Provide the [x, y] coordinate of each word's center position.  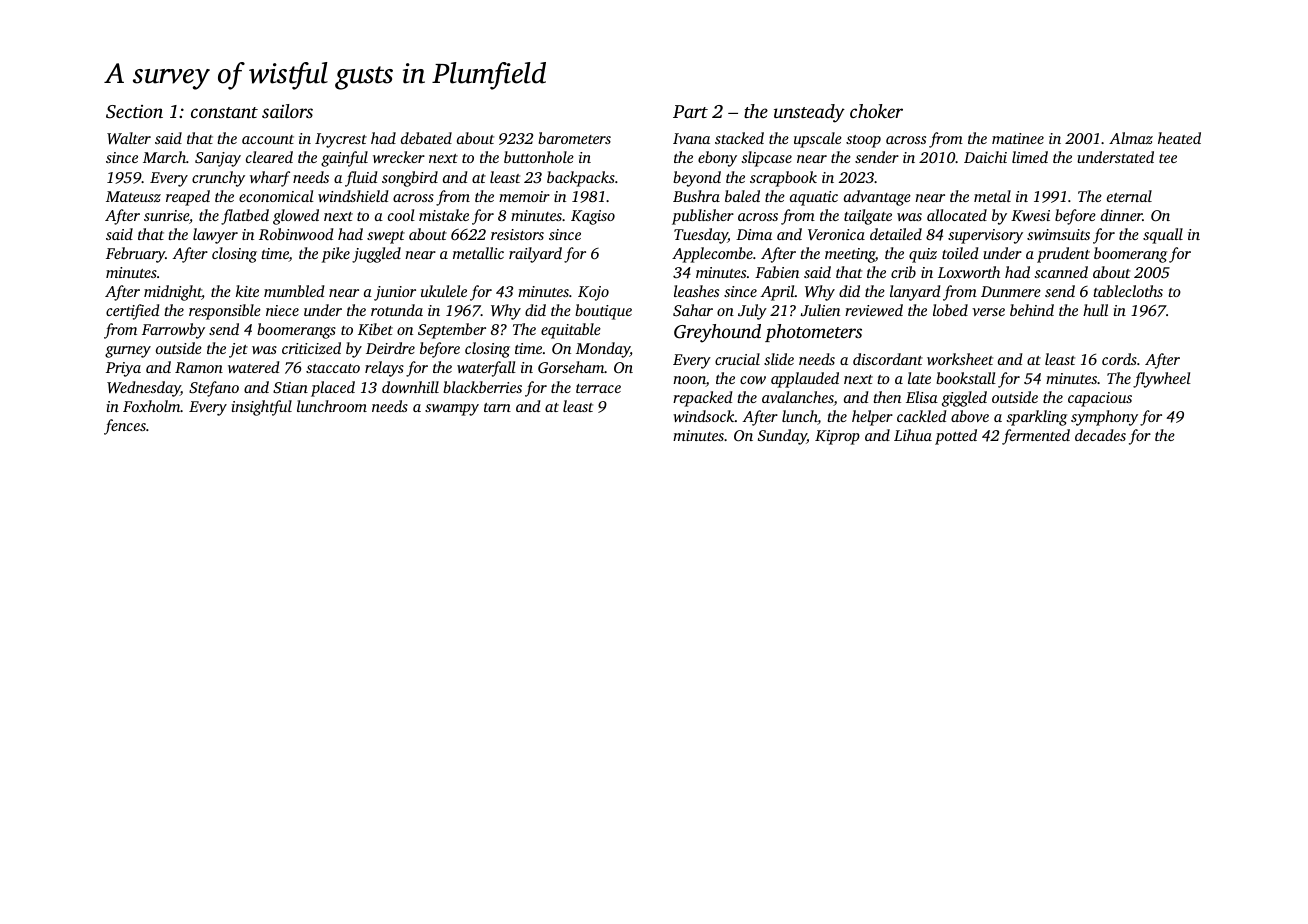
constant [224, 112]
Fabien [777, 272]
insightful [262, 408]
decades [1100, 435]
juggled [376, 255]
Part [690, 111]
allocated [957, 215]
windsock [704, 416]
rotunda [397, 310]
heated [1179, 138]
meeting [850, 255]
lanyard [915, 293]
